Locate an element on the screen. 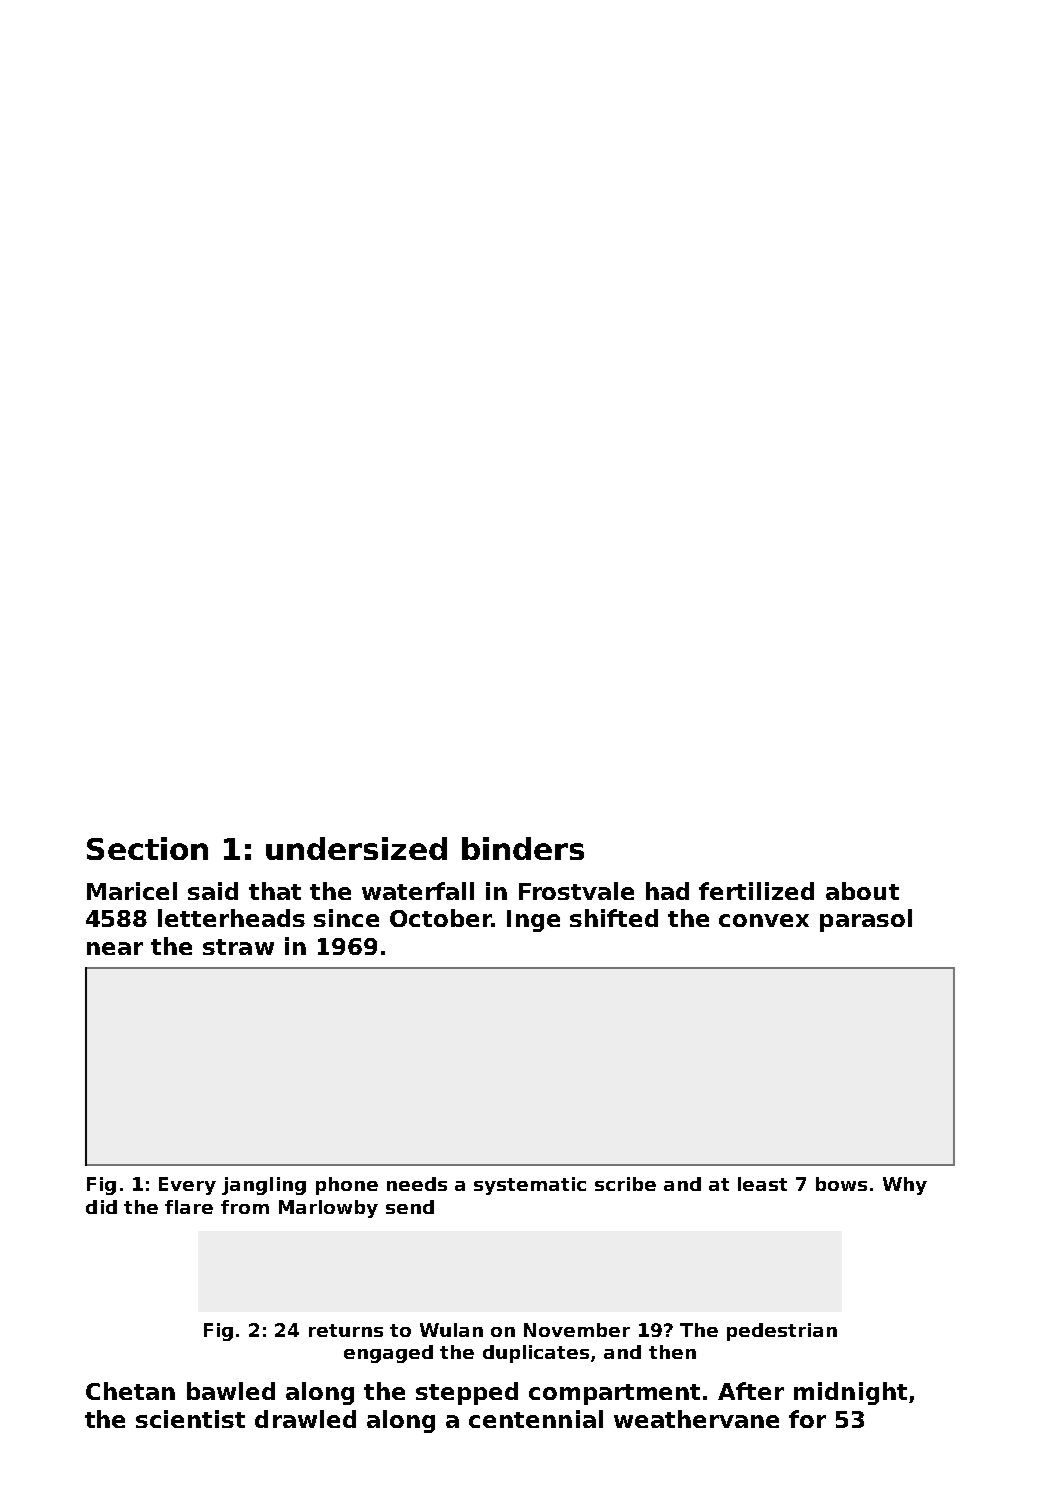 This screenshot has width=1040, height=1506. had is located at coordinates (667, 891).
